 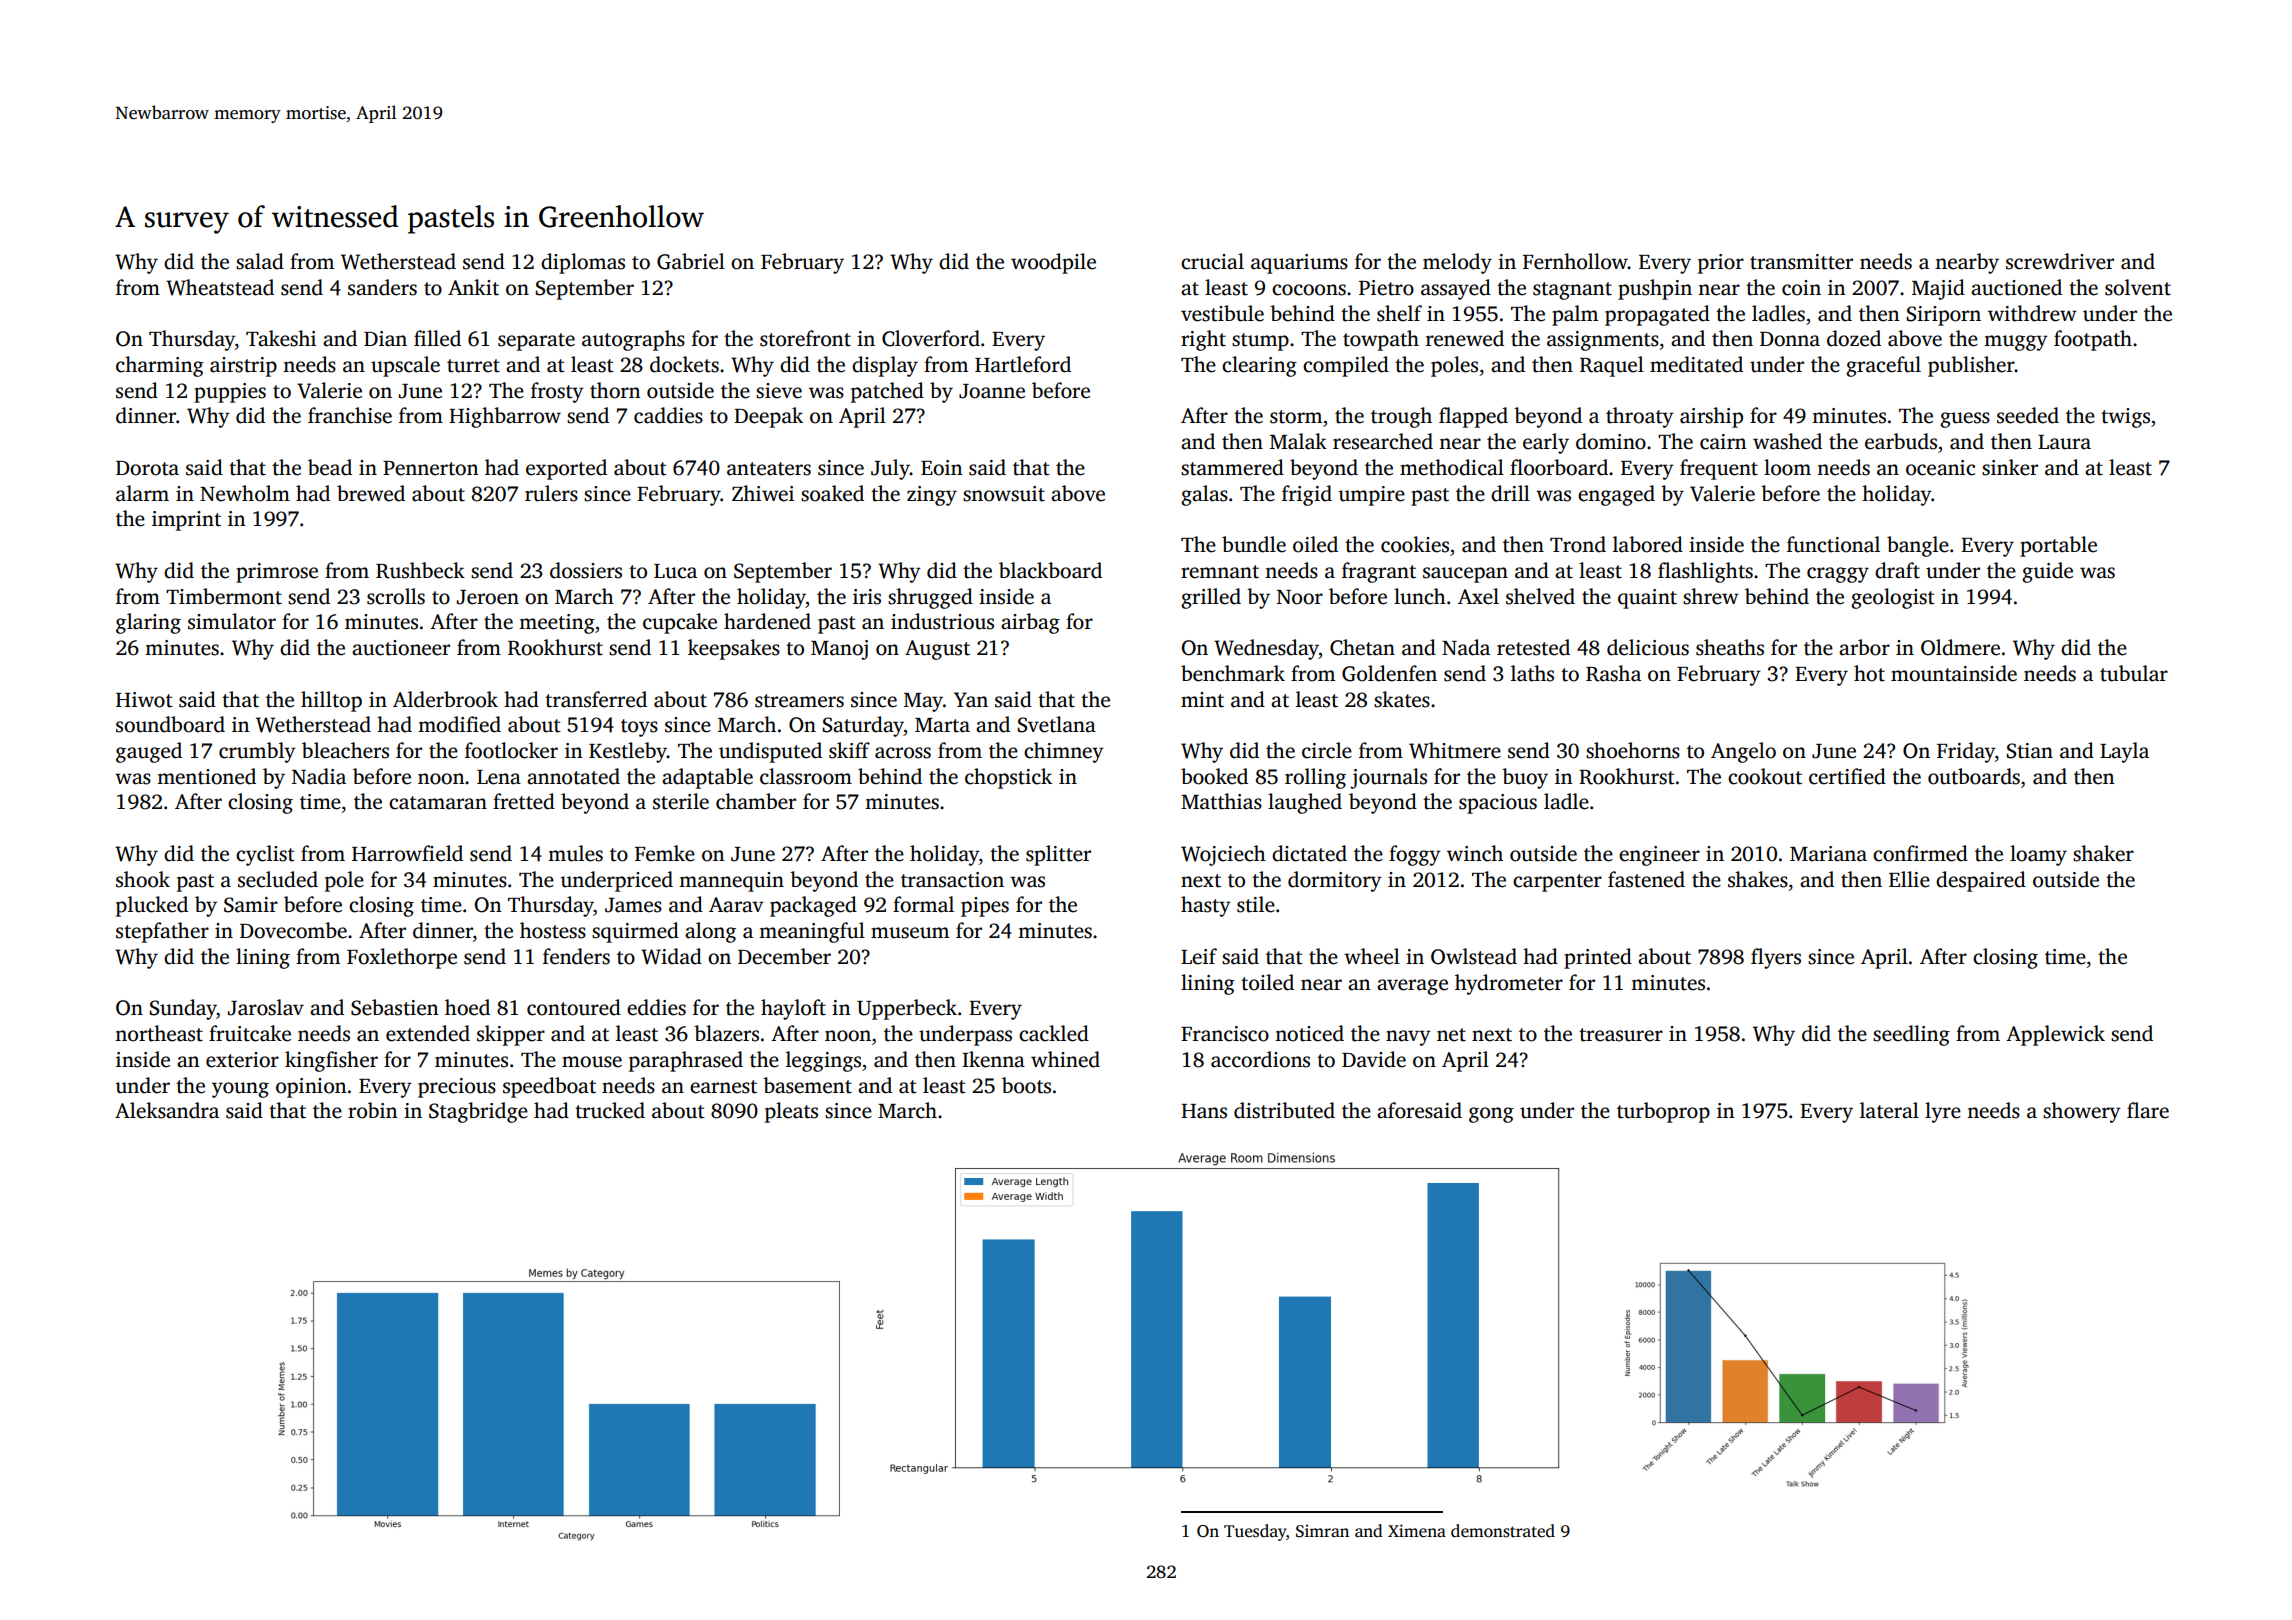 I want to click on umpire, so click(x=1372, y=496).
